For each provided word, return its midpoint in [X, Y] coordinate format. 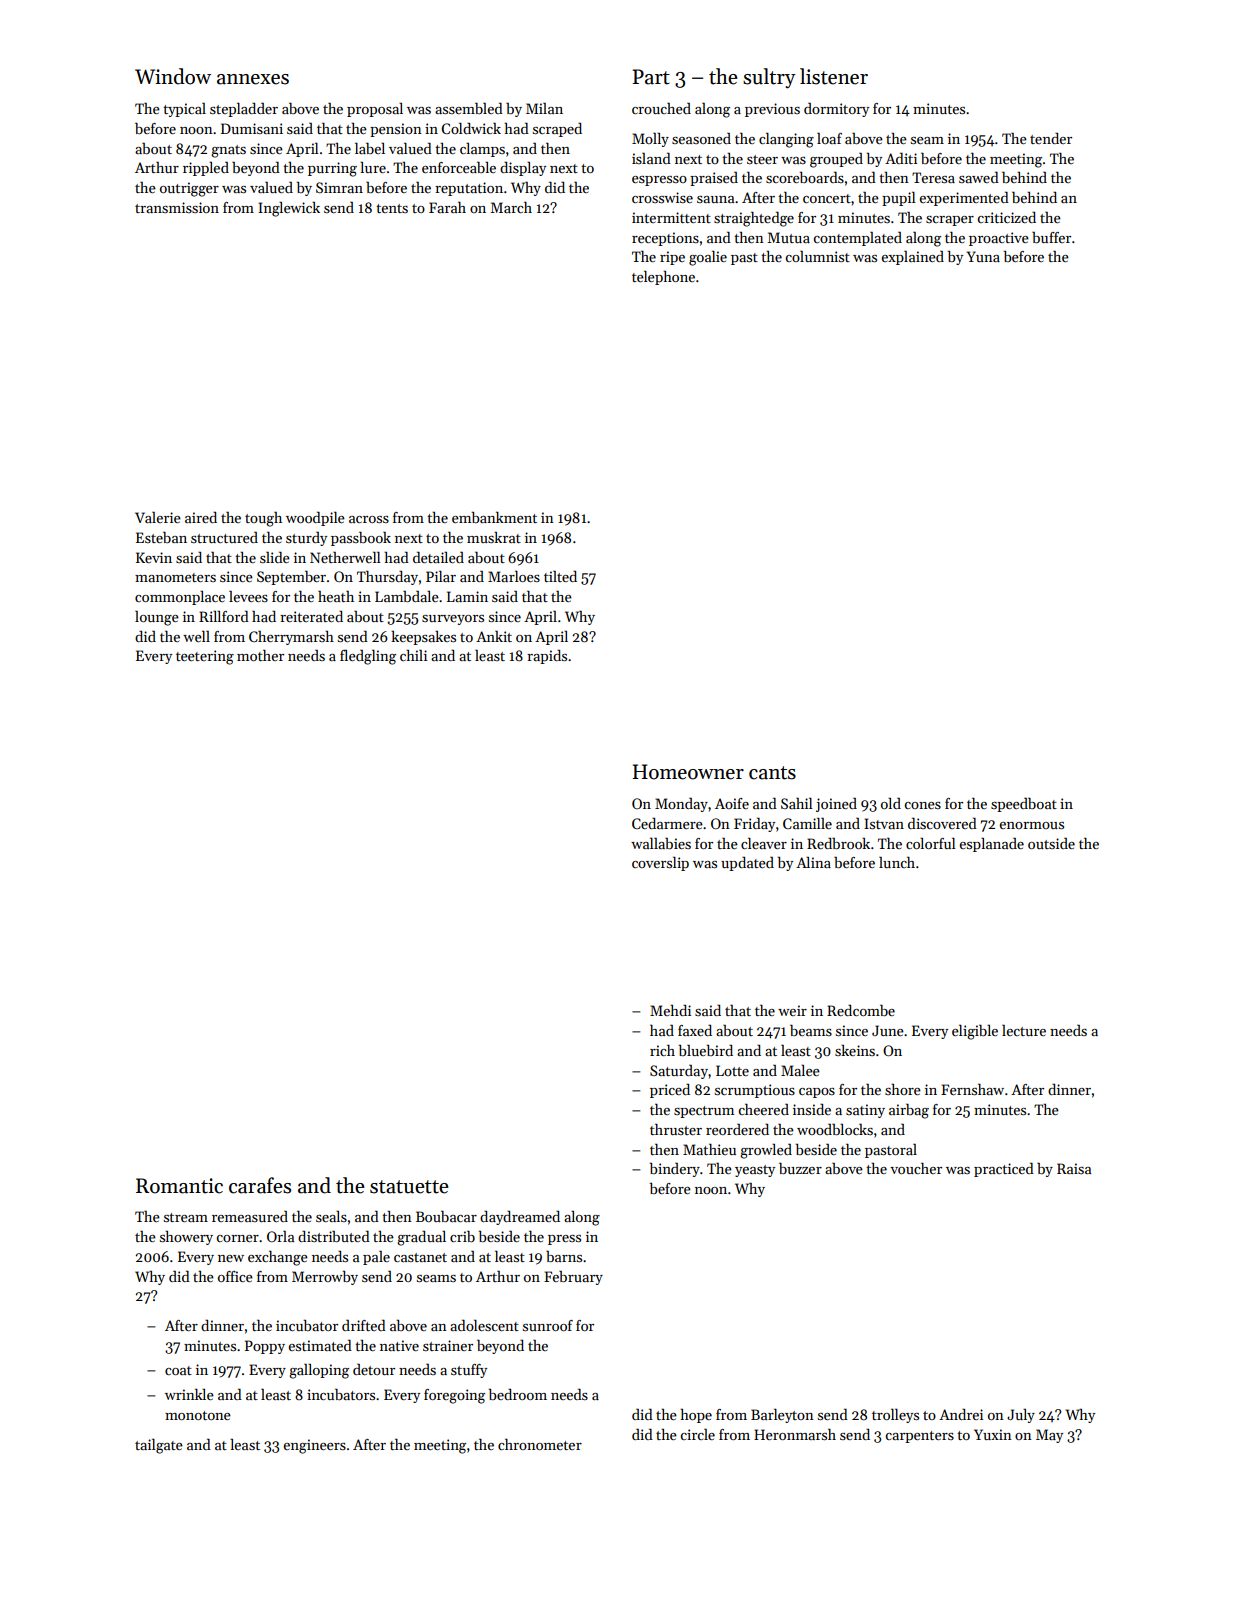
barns [564, 1256]
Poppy [265, 1347]
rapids [547, 656]
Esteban [161, 537]
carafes [260, 1185]
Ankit [494, 636]
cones [923, 805]
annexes [253, 79]
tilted [560, 576]
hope [696, 1415]
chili [413, 655]
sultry [769, 78]
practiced [1004, 1170]
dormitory [836, 109]
